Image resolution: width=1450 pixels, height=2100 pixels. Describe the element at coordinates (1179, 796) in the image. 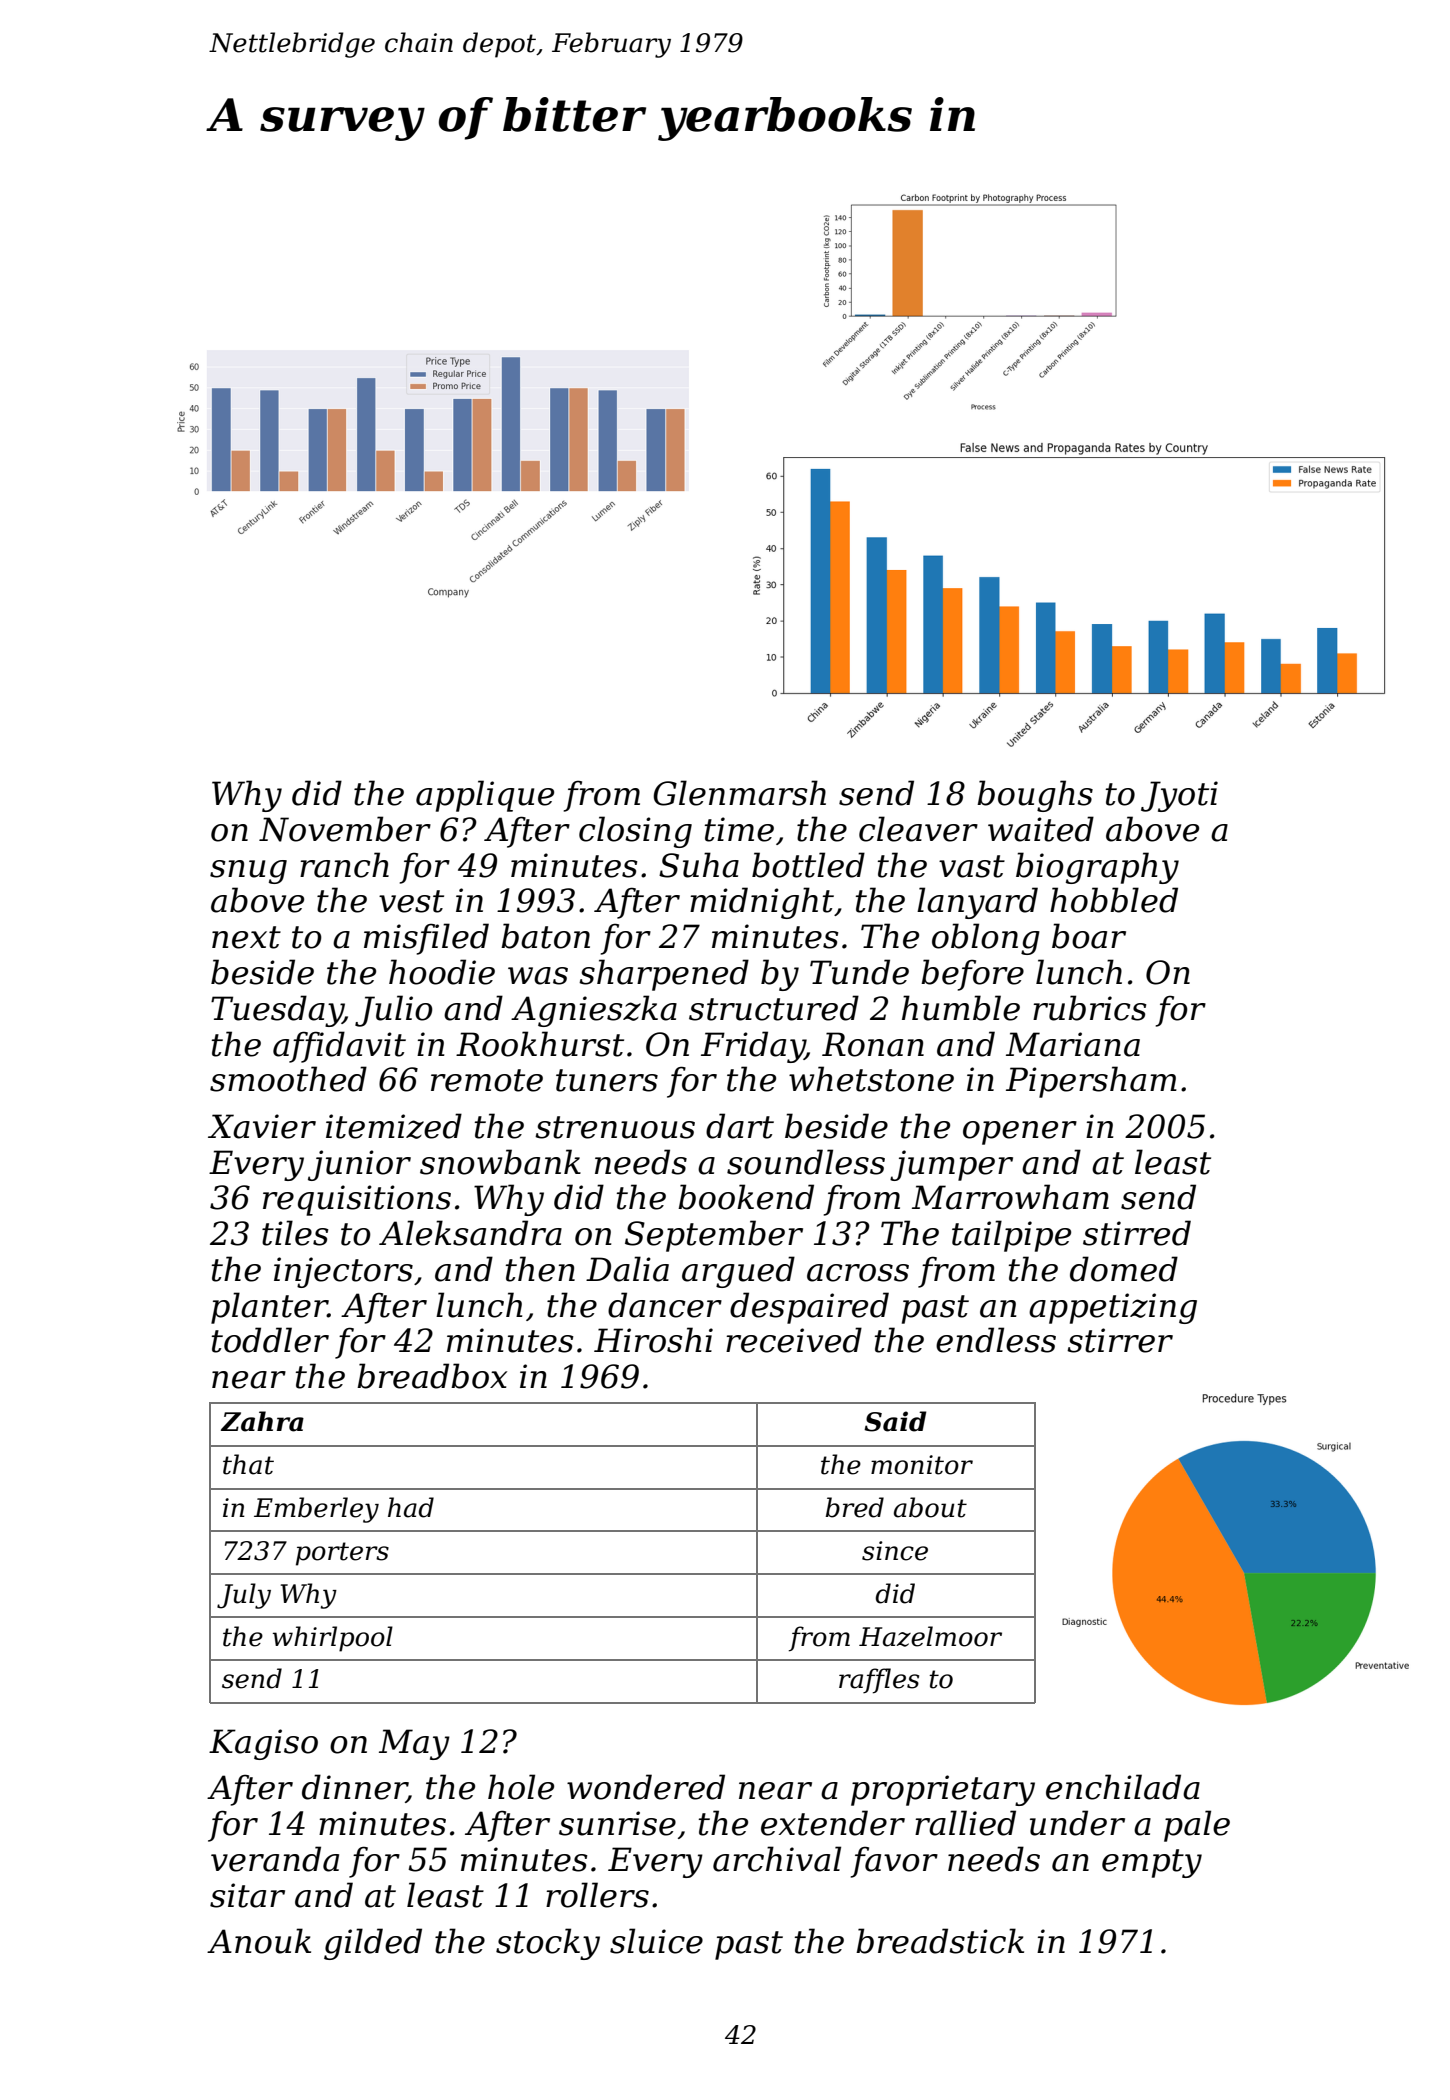

I see `Jyoti` at that location.
